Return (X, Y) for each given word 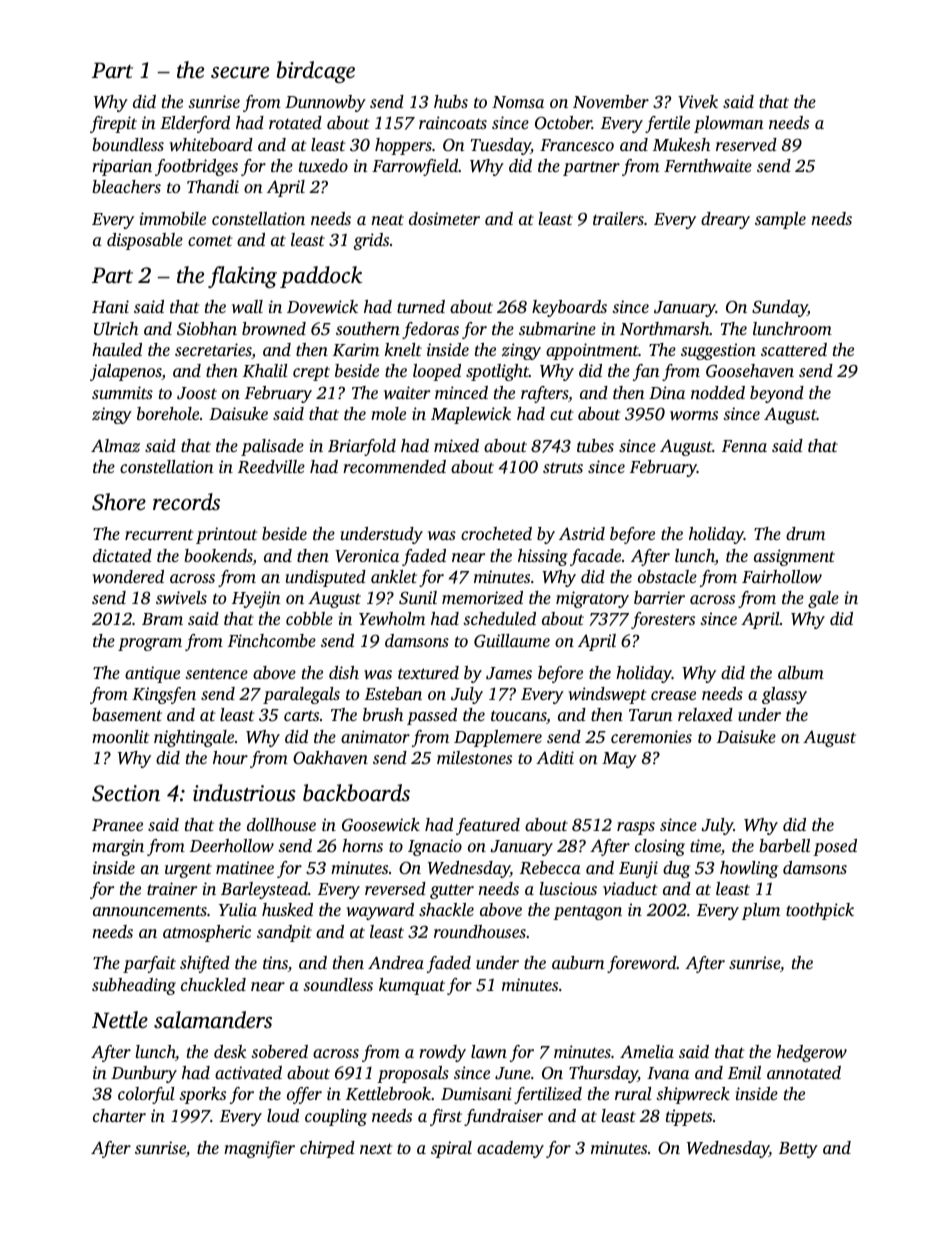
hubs (451, 101)
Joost (197, 393)
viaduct (630, 888)
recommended (394, 466)
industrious (244, 793)
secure (240, 73)
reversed (395, 888)
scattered (794, 349)
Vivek (698, 101)
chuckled (213, 984)
